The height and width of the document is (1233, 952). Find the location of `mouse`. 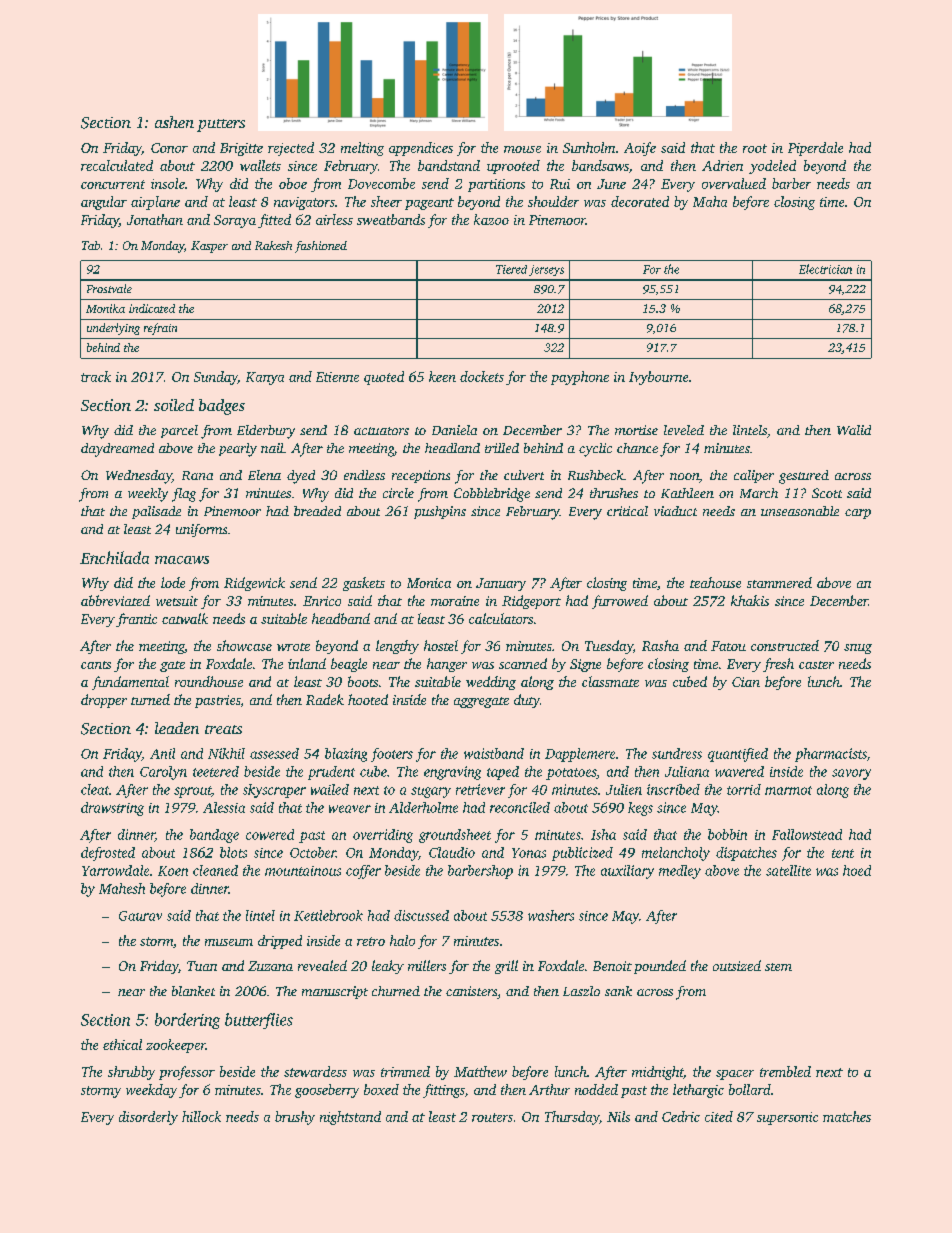

mouse is located at coordinates (522, 149).
